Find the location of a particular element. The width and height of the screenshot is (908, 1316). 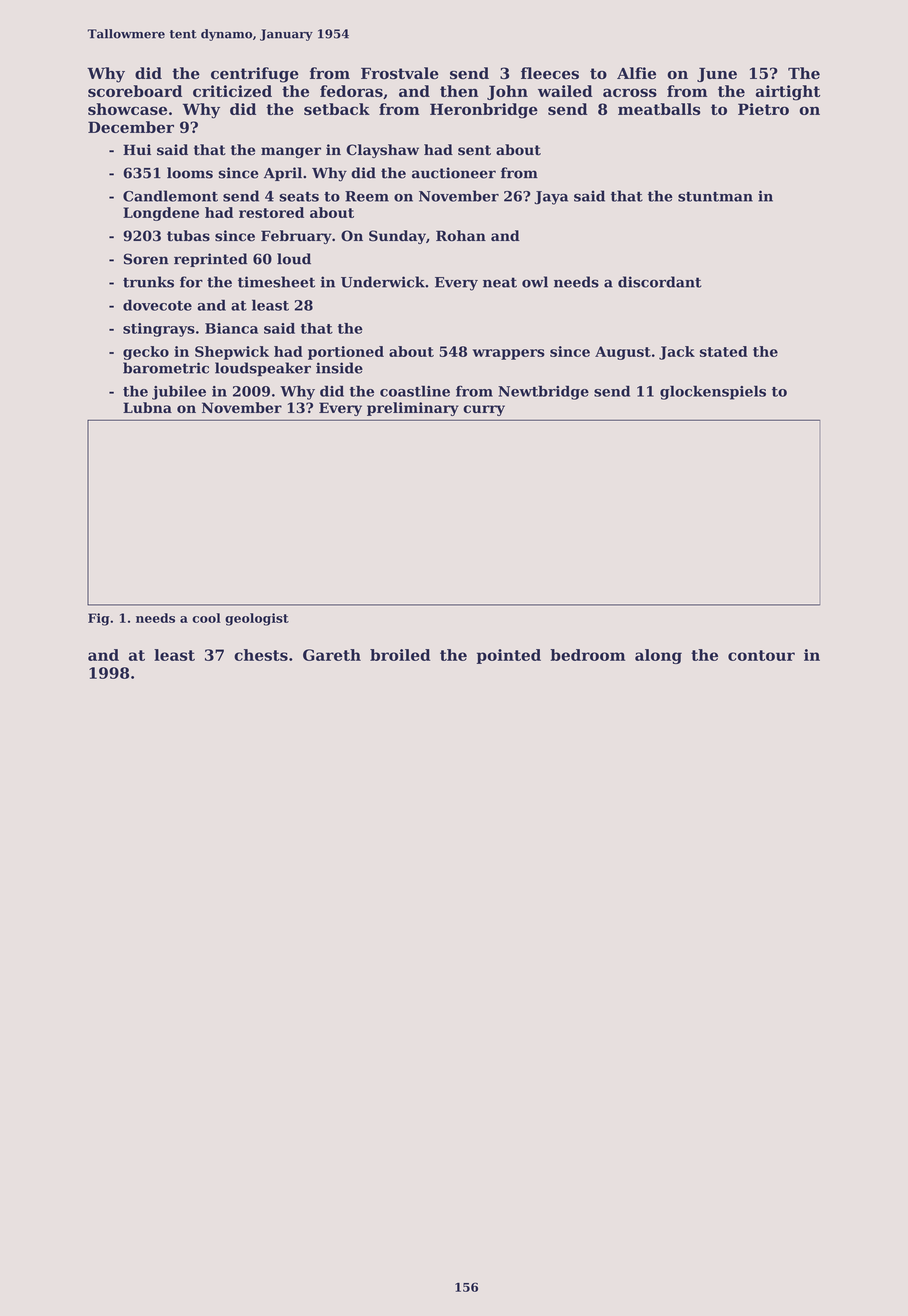

stated is located at coordinates (724, 351).
